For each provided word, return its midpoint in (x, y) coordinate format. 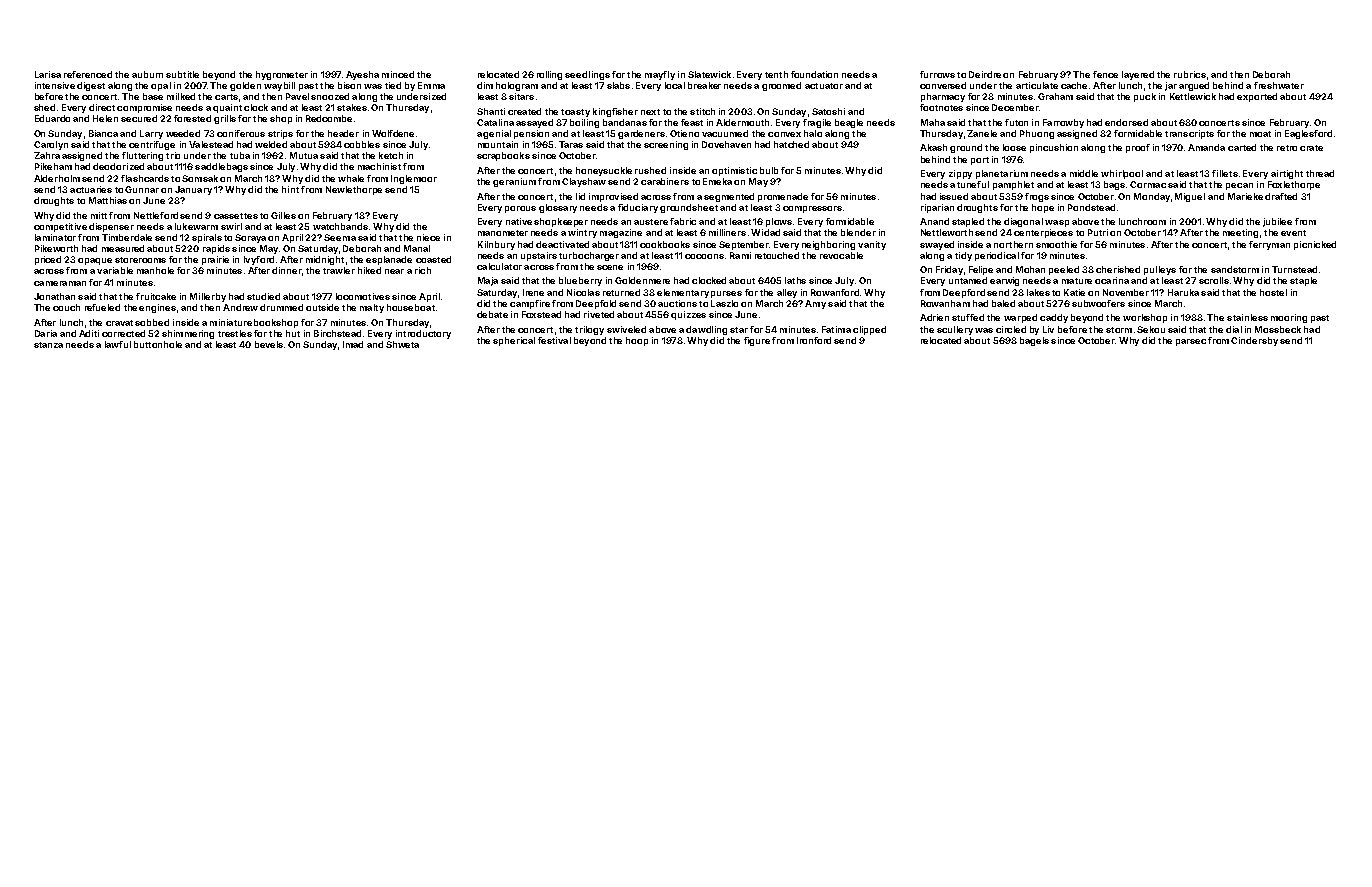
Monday (1152, 197)
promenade (783, 197)
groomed (781, 86)
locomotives (363, 296)
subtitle (182, 74)
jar (1171, 86)
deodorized (118, 166)
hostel (1273, 292)
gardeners (641, 134)
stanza (48, 345)
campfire (530, 304)
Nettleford (156, 215)
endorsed (1126, 122)
